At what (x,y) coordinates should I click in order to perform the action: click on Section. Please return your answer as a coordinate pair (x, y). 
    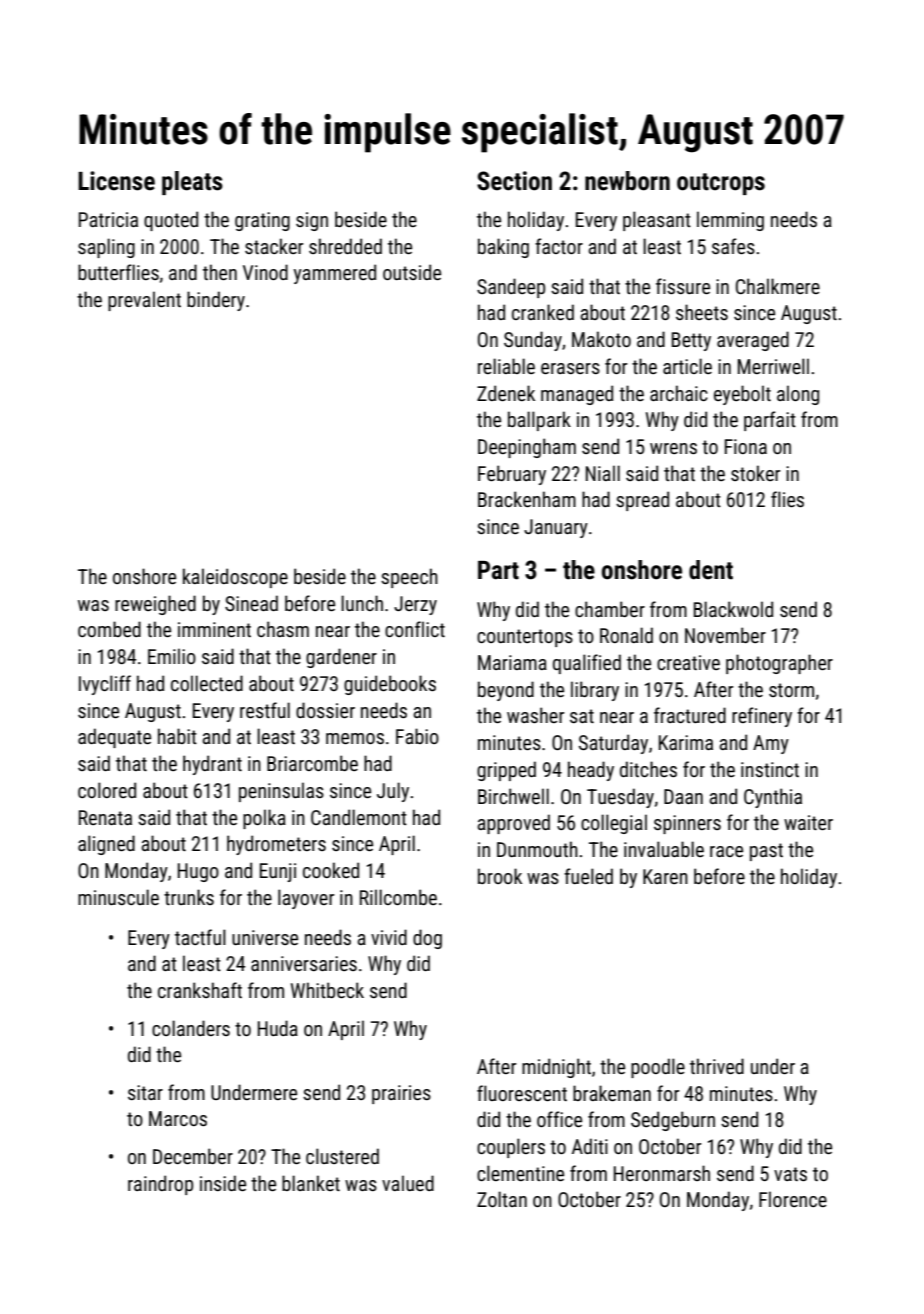
    Looking at the image, I should click on (514, 181).
